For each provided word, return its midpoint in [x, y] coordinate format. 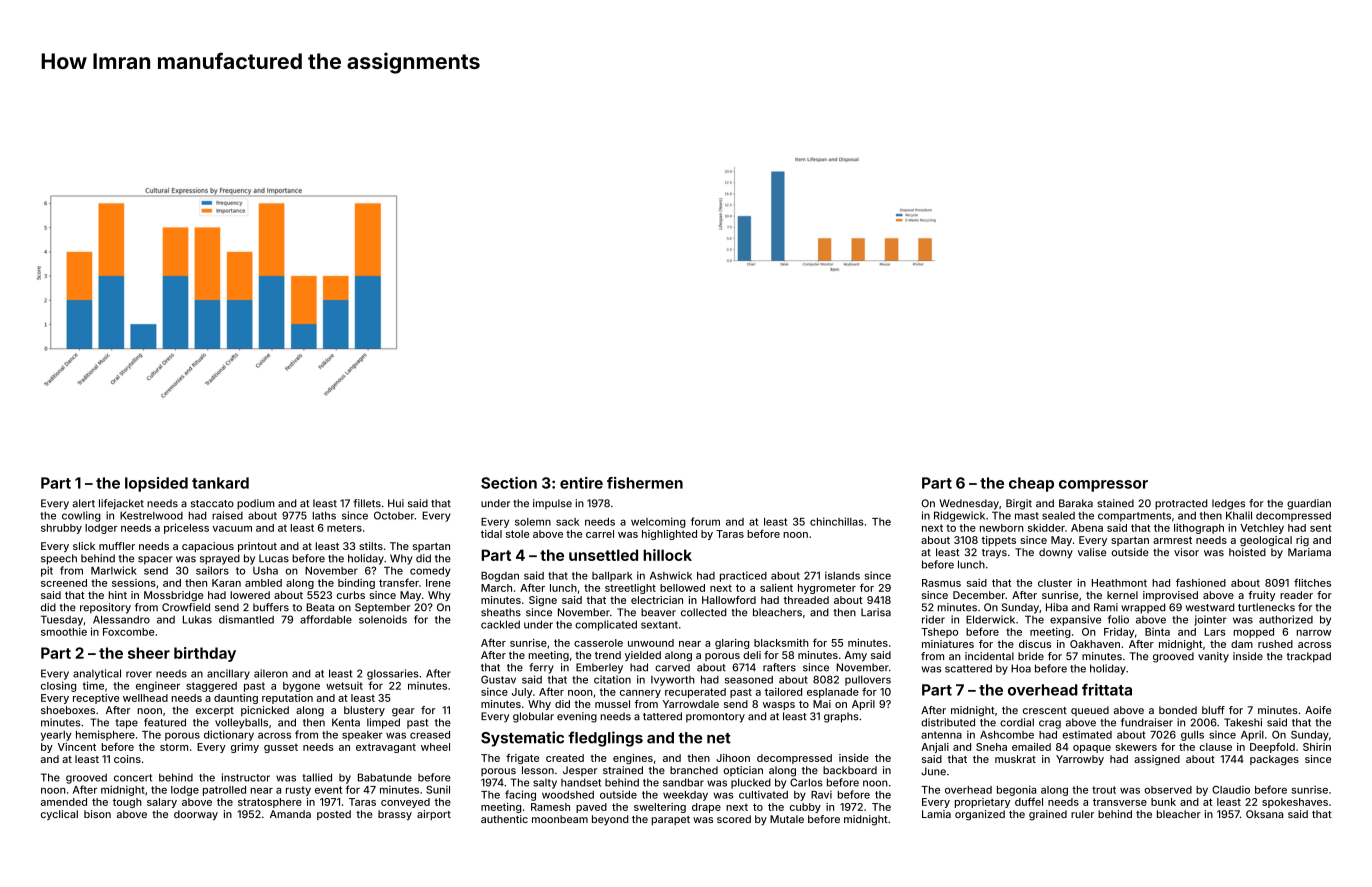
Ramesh [550, 807]
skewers [1136, 747]
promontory [715, 718]
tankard [220, 483]
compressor [1103, 486]
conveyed [405, 803]
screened [64, 583]
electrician [657, 600]
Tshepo [939, 633]
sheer [149, 653]
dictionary [229, 735]
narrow [1314, 633]
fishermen [645, 483]
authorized [1286, 619]
